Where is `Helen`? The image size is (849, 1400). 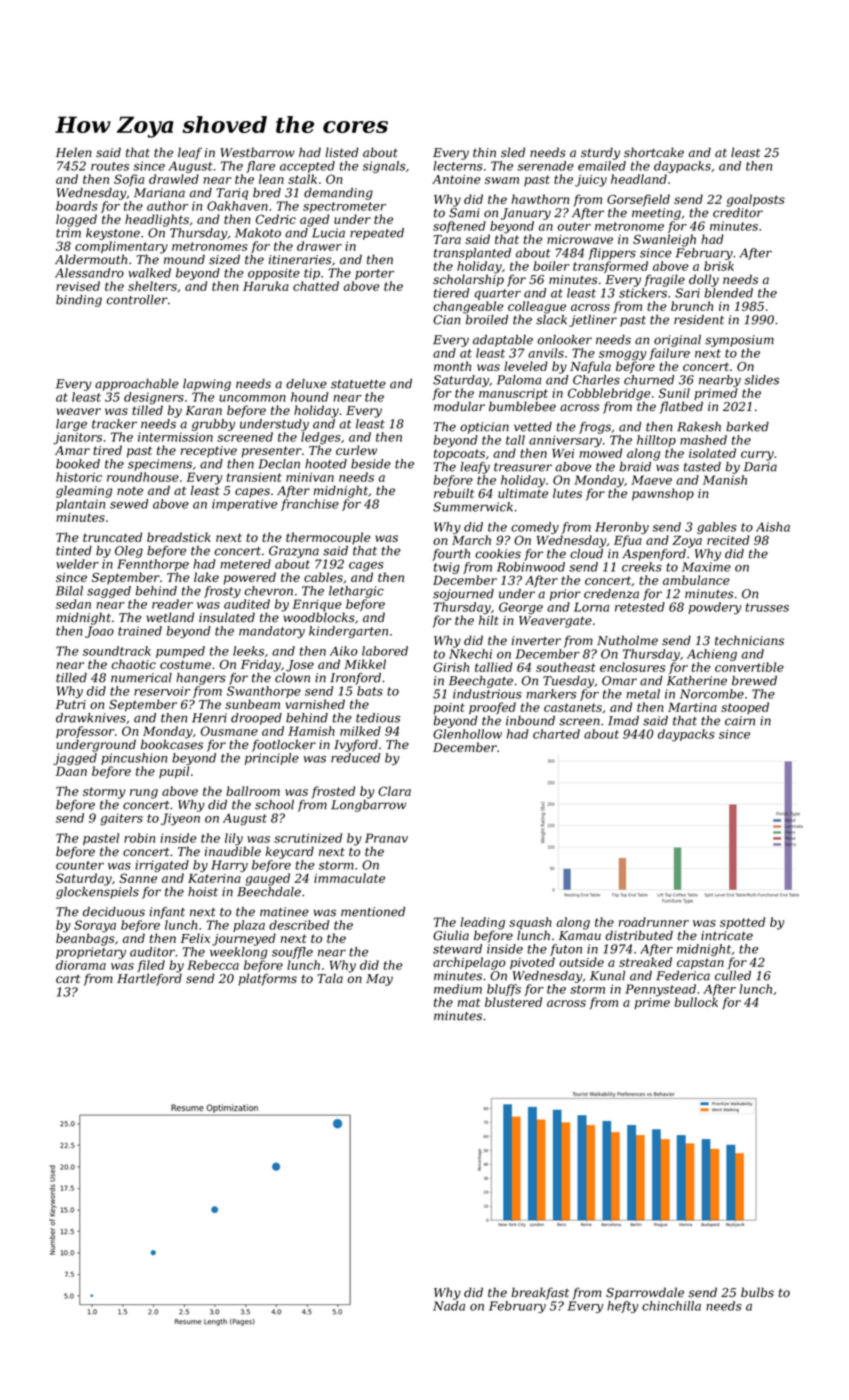 Helen is located at coordinates (74, 152).
